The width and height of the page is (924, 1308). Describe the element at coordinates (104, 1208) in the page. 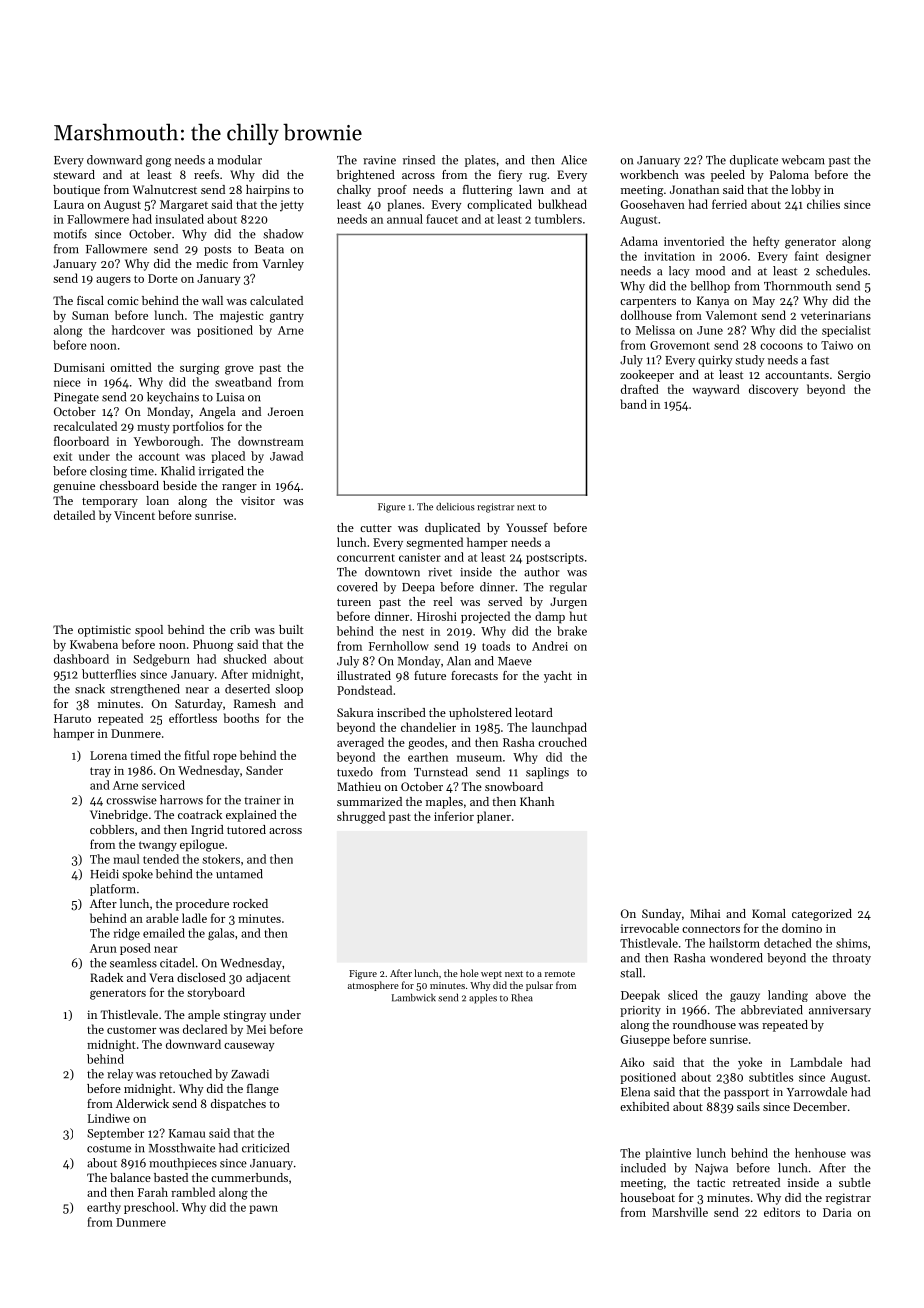

I see `earthy` at that location.
